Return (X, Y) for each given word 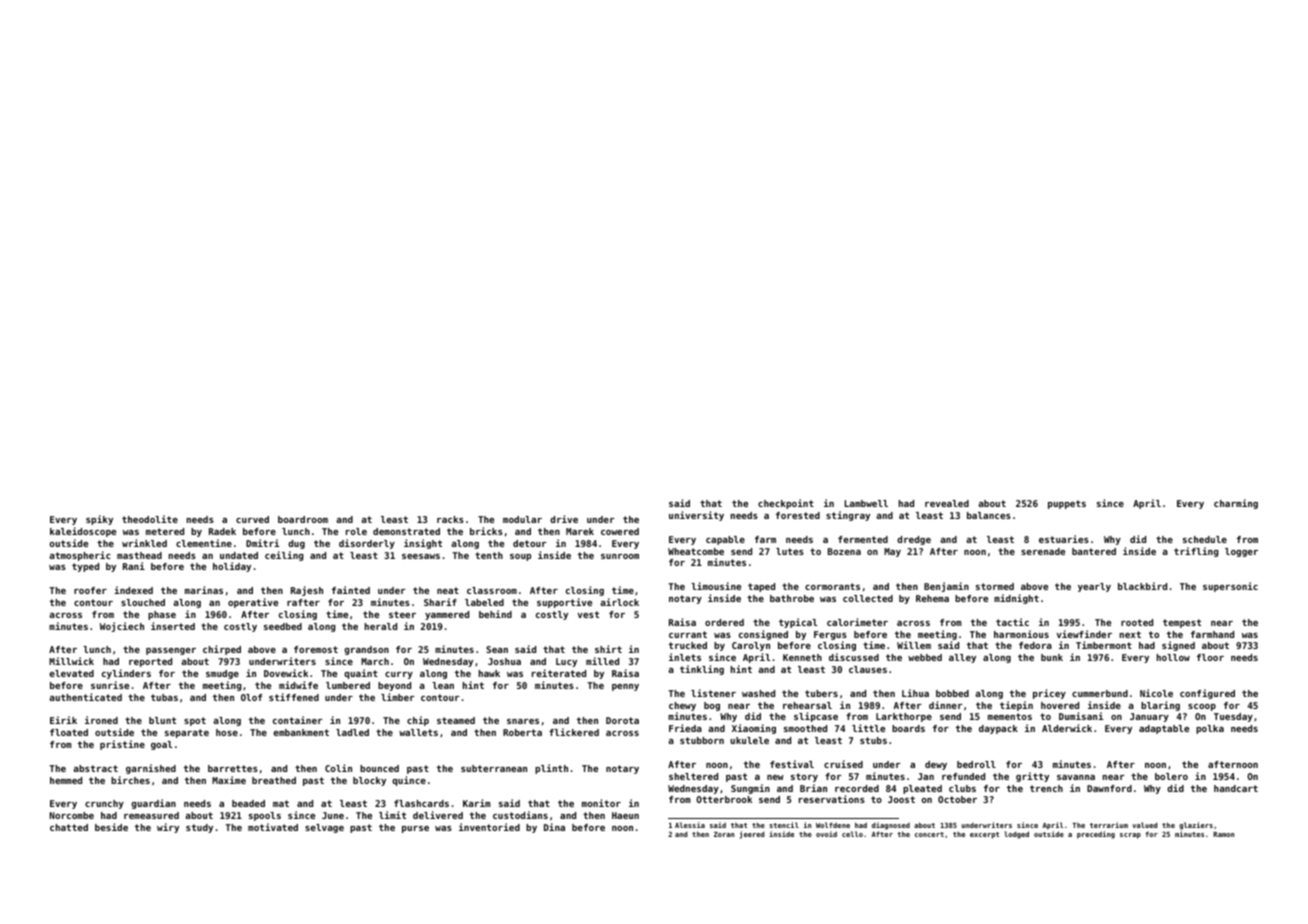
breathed (274, 780)
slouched (143, 602)
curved (252, 519)
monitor (601, 803)
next (1130, 634)
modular (522, 519)
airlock (619, 602)
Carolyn (751, 646)
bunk (1052, 657)
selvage (324, 828)
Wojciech (122, 627)
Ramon (1223, 834)
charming (1236, 504)
